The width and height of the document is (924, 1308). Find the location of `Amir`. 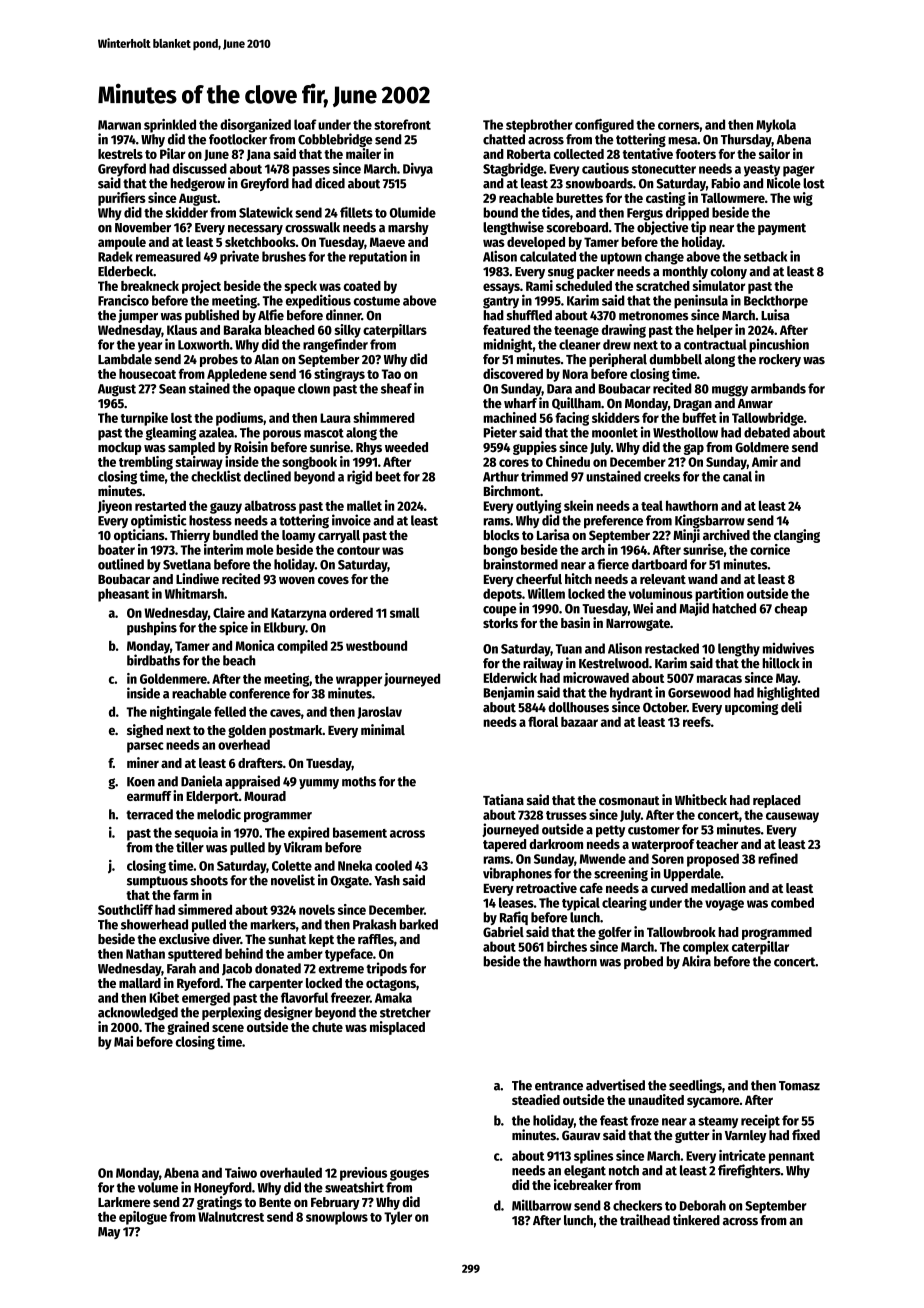

Amir is located at coordinates (765, 461).
